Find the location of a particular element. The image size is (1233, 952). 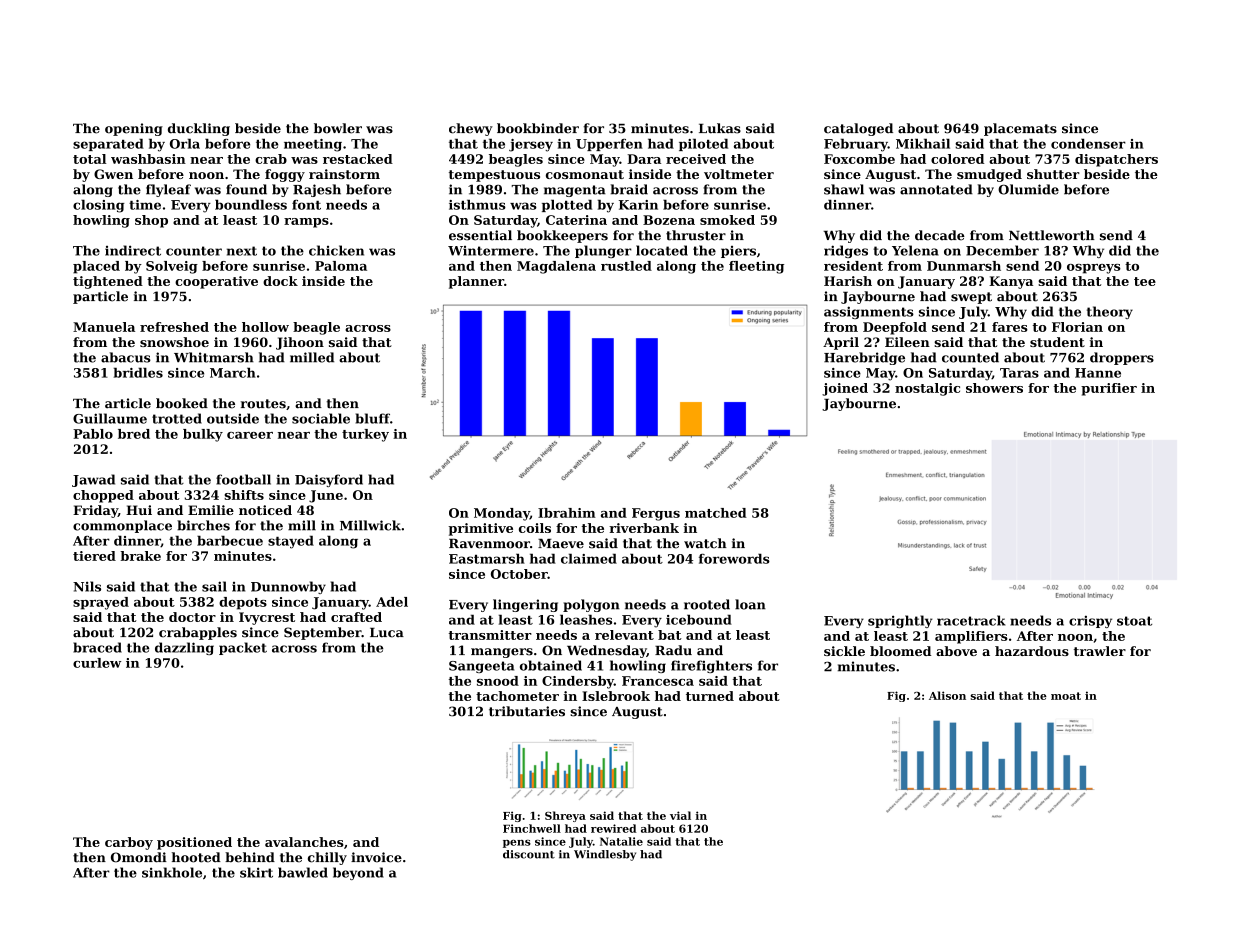

cataloged is located at coordinates (858, 129).
